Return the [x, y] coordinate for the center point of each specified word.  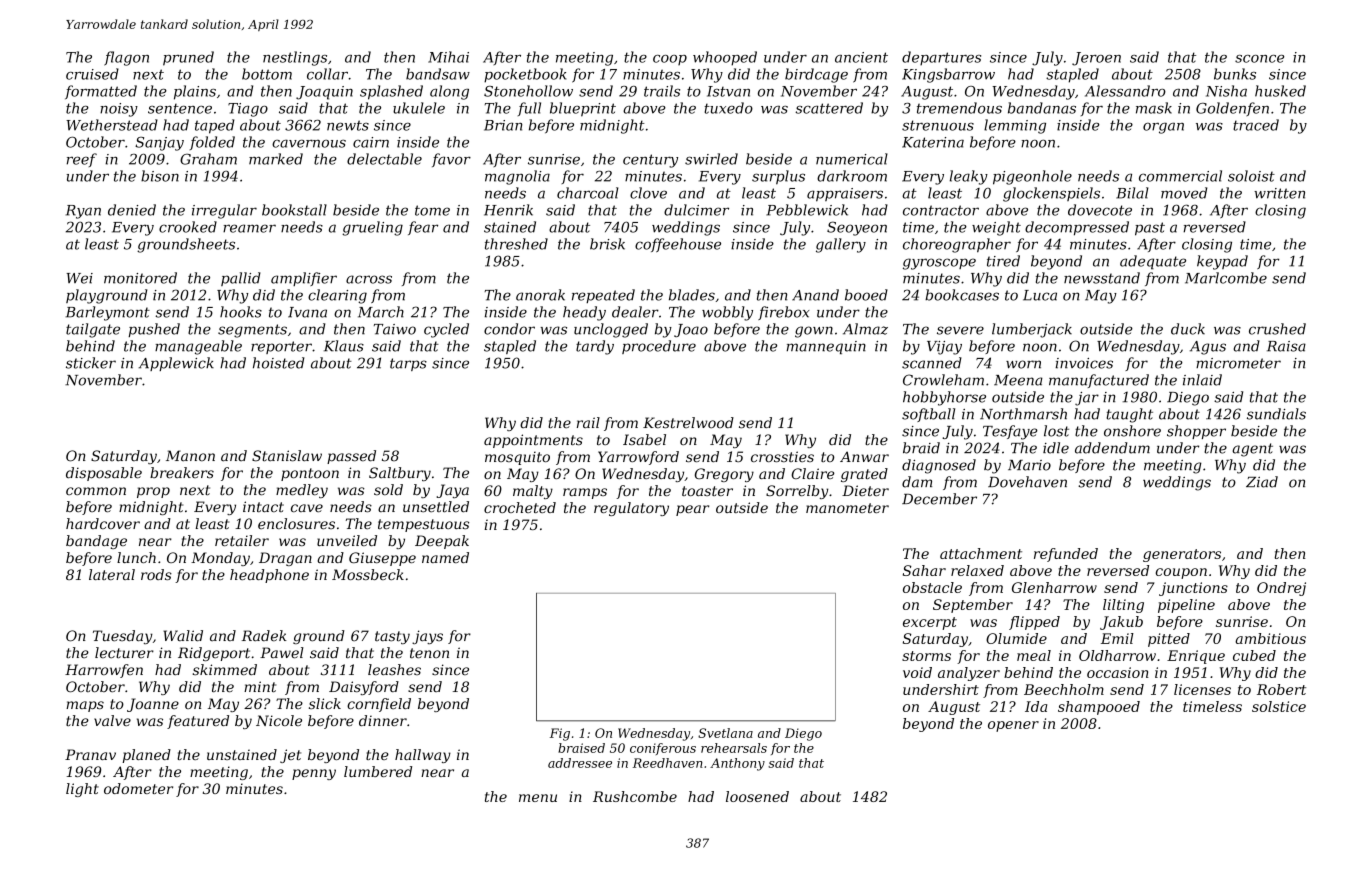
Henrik [508, 210]
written [1279, 193]
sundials [1276, 414]
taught [1130, 415]
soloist [1251, 176]
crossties [782, 456]
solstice [1279, 706]
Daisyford [364, 688]
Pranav [90, 754]
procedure [659, 347]
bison [160, 176]
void [917, 672]
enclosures [296, 523]
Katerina [933, 142]
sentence [180, 108]
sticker [91, 363]
